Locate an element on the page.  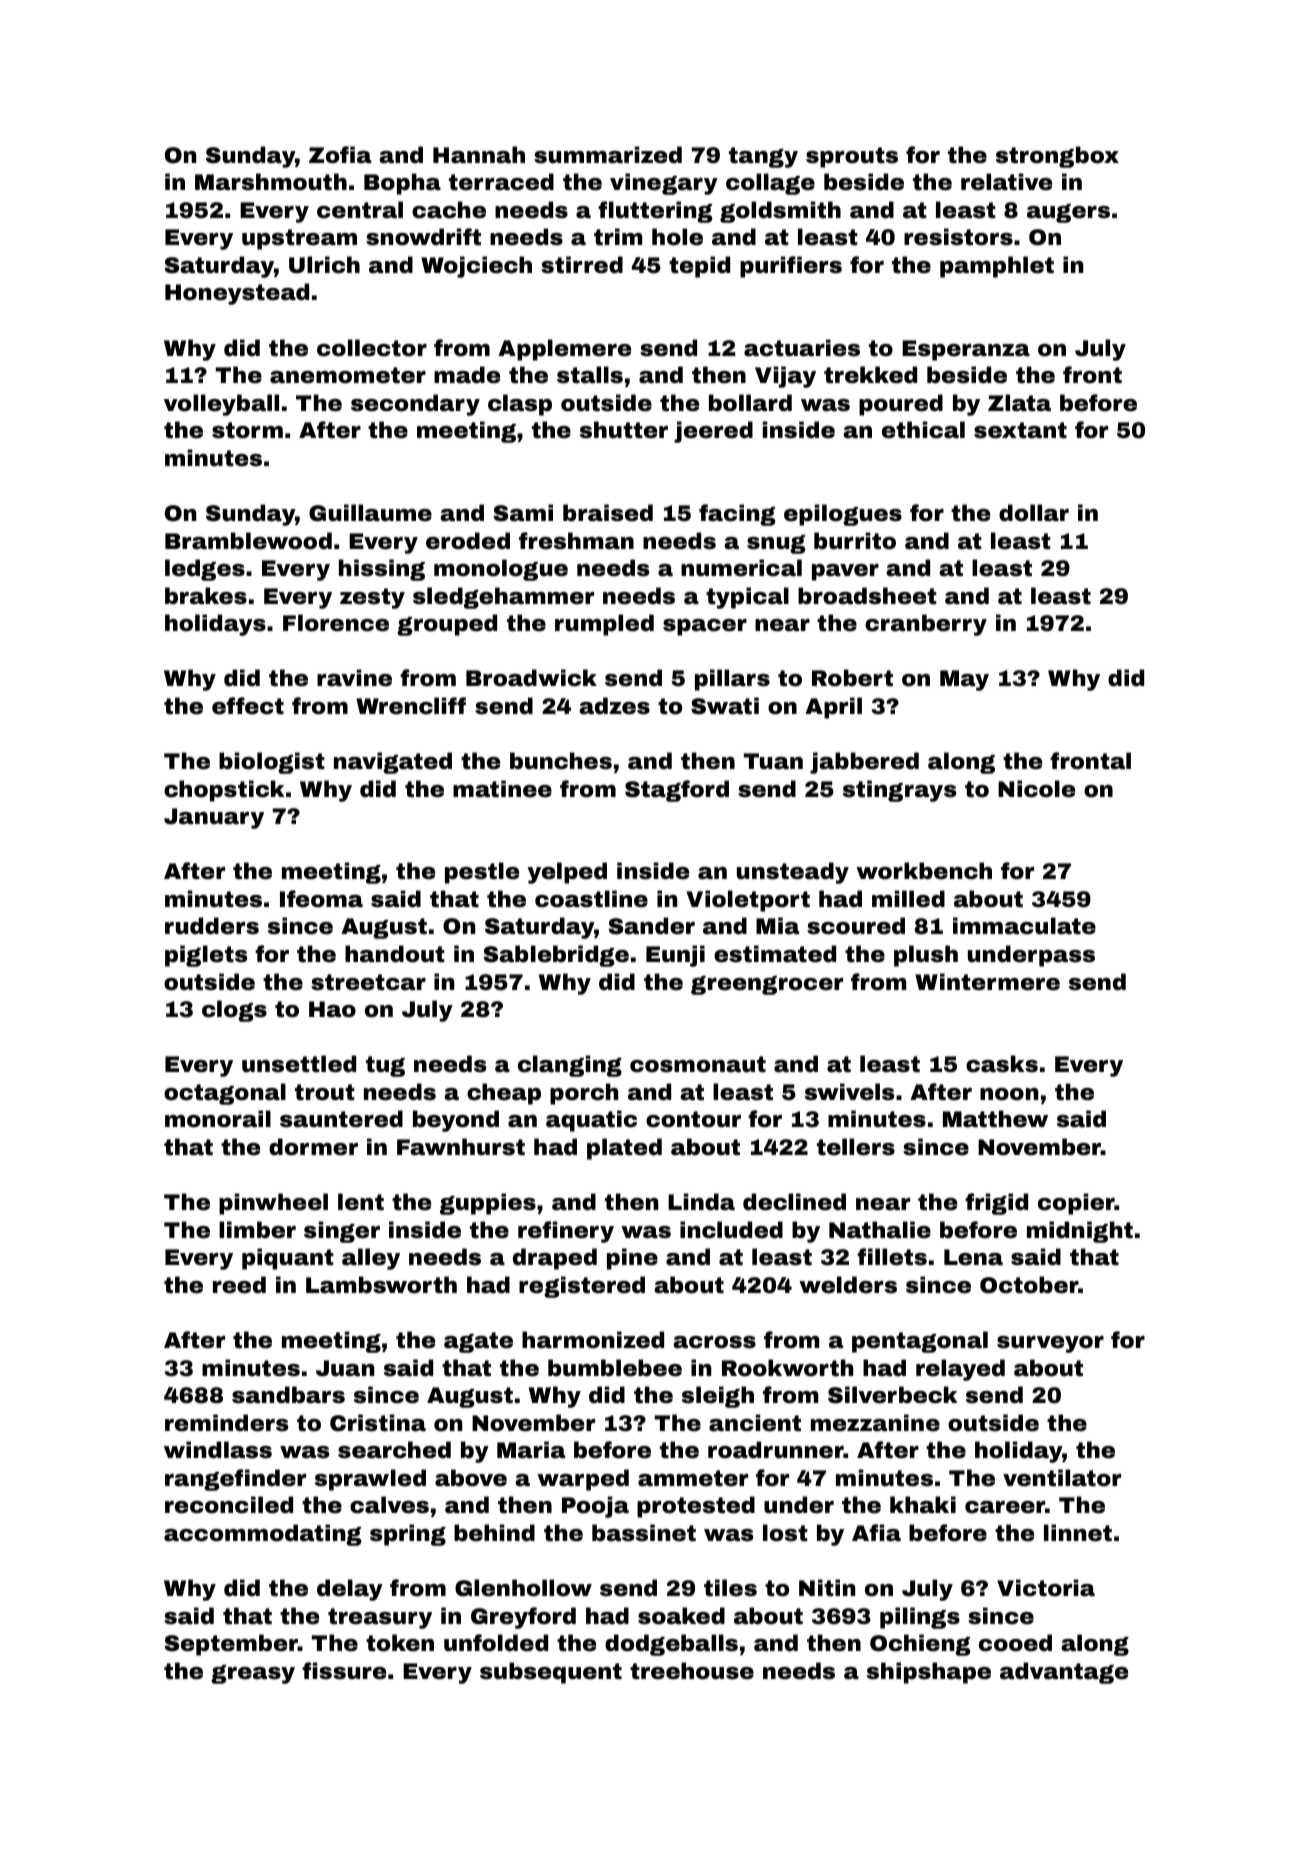
ventilator is located at coordinates (1062, 1478).
